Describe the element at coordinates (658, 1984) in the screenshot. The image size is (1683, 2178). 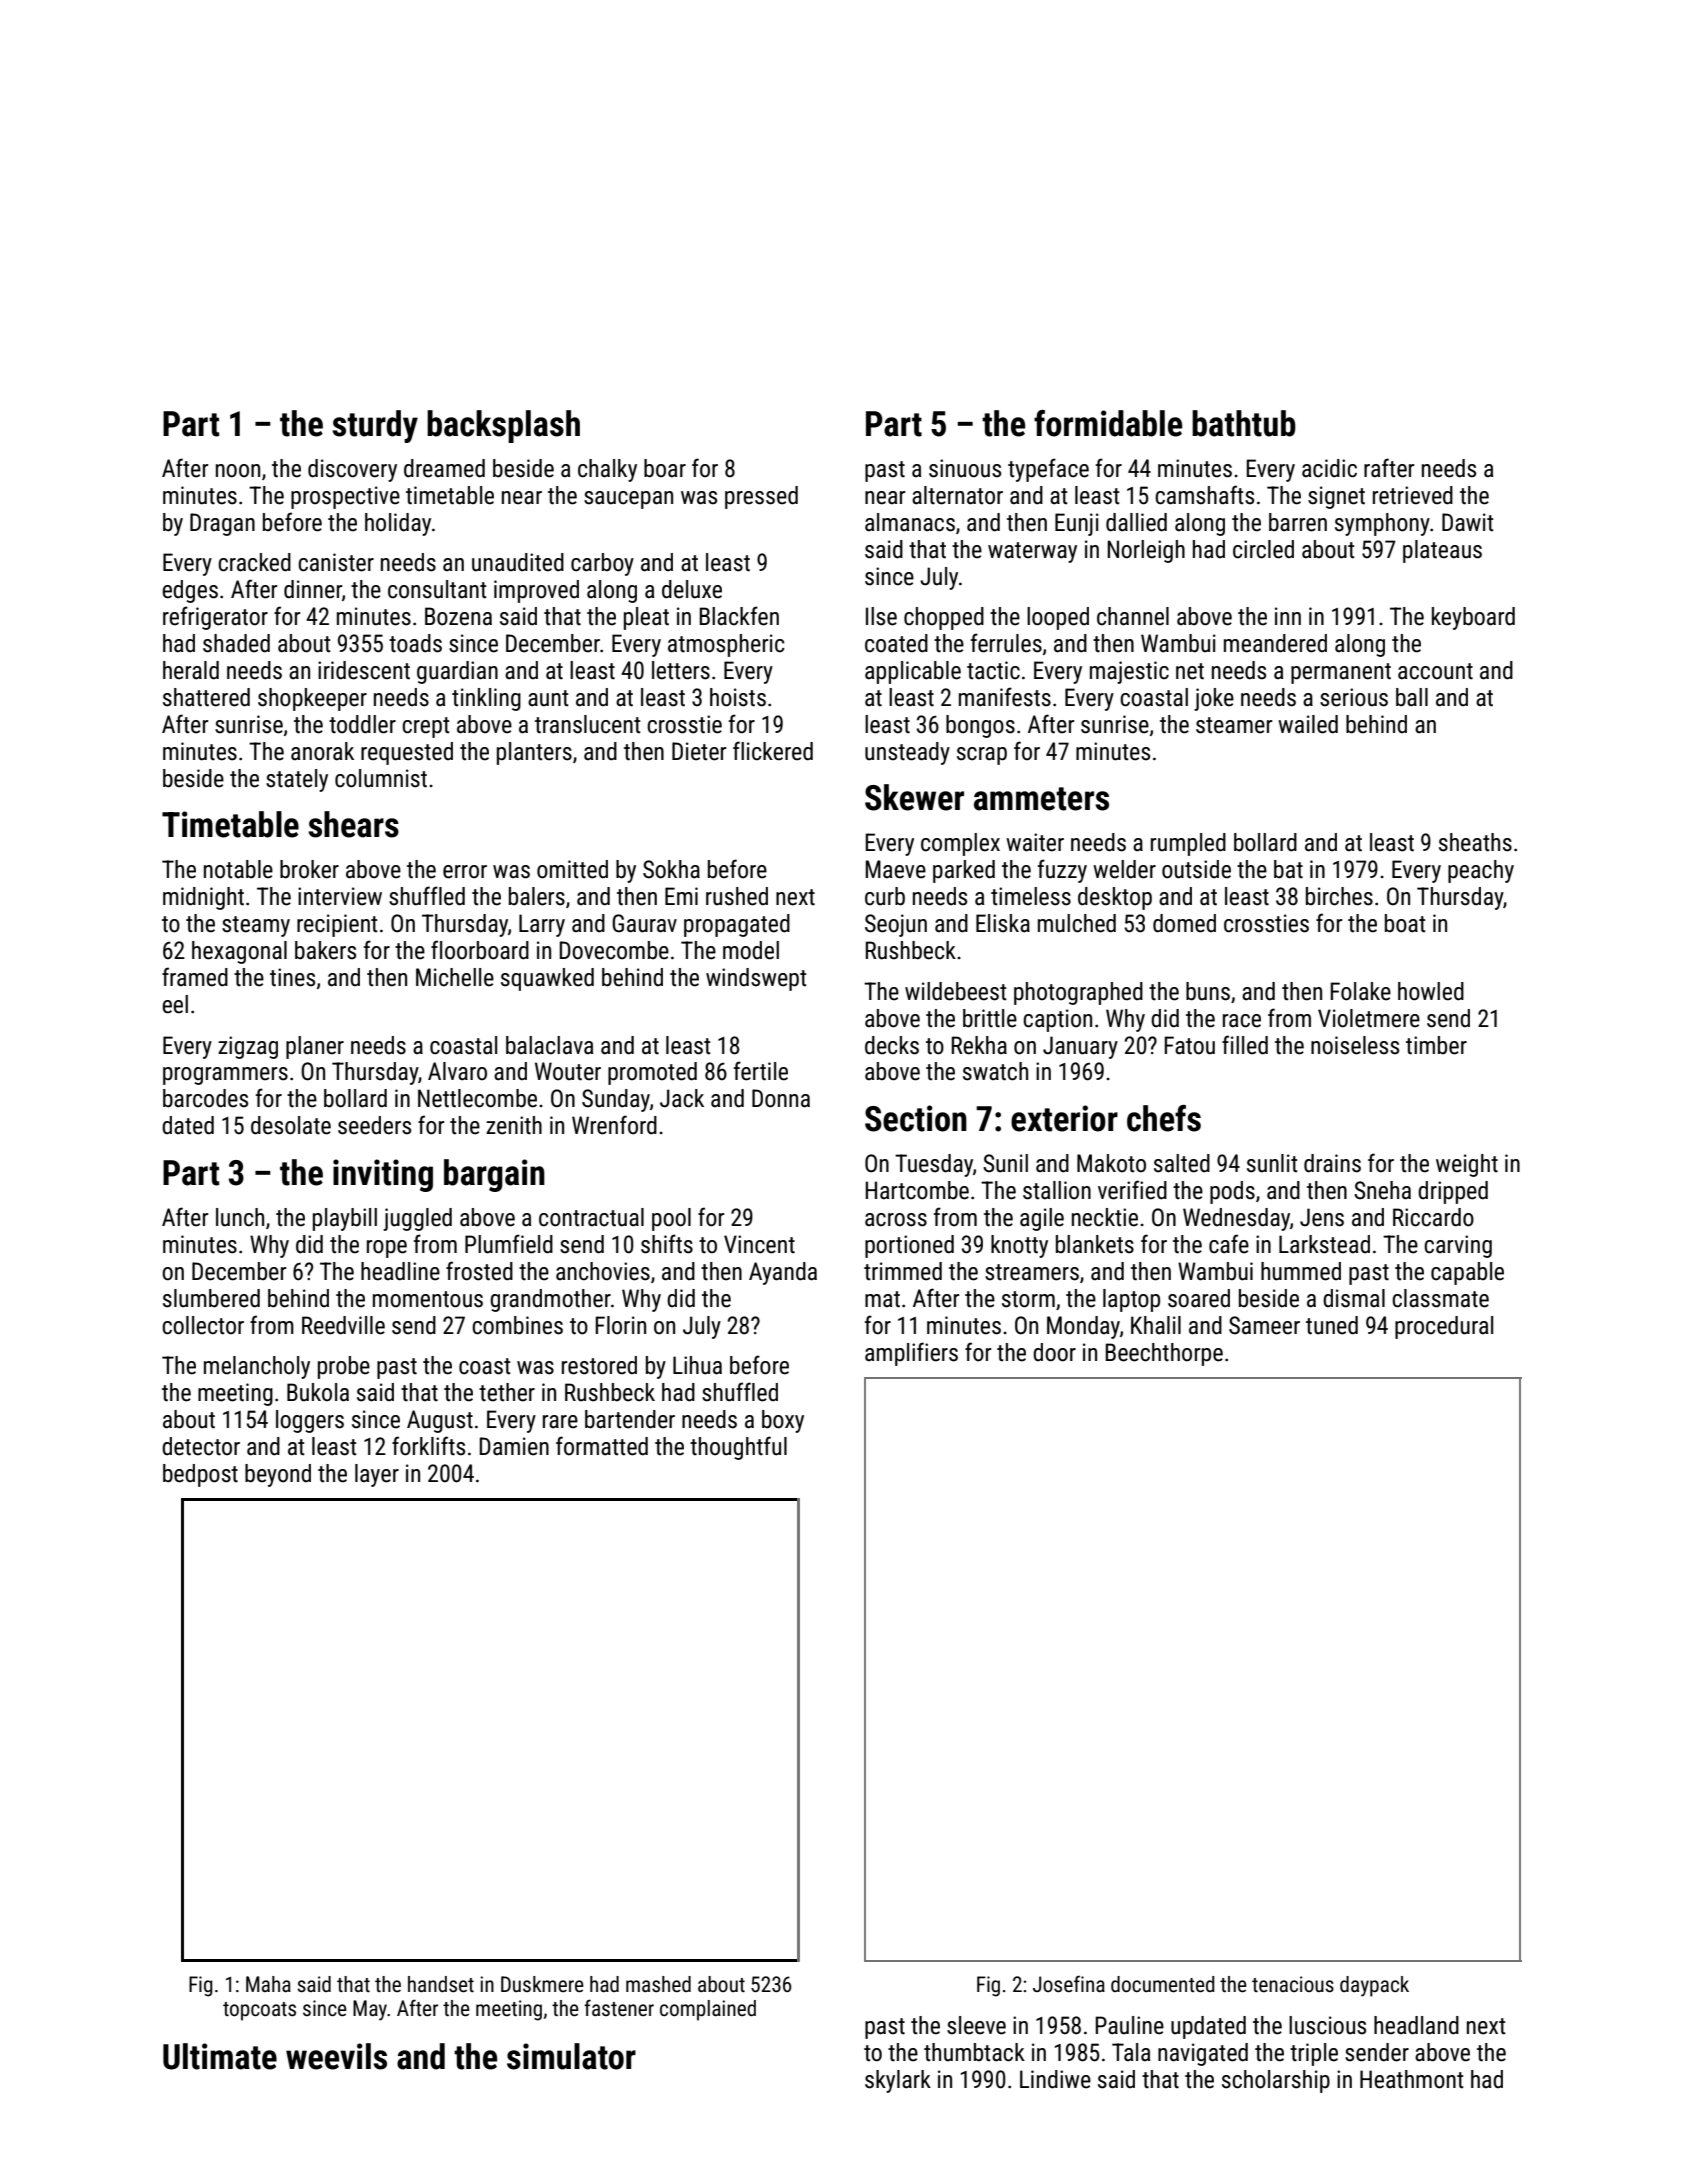
I see `mashed` at that location.
